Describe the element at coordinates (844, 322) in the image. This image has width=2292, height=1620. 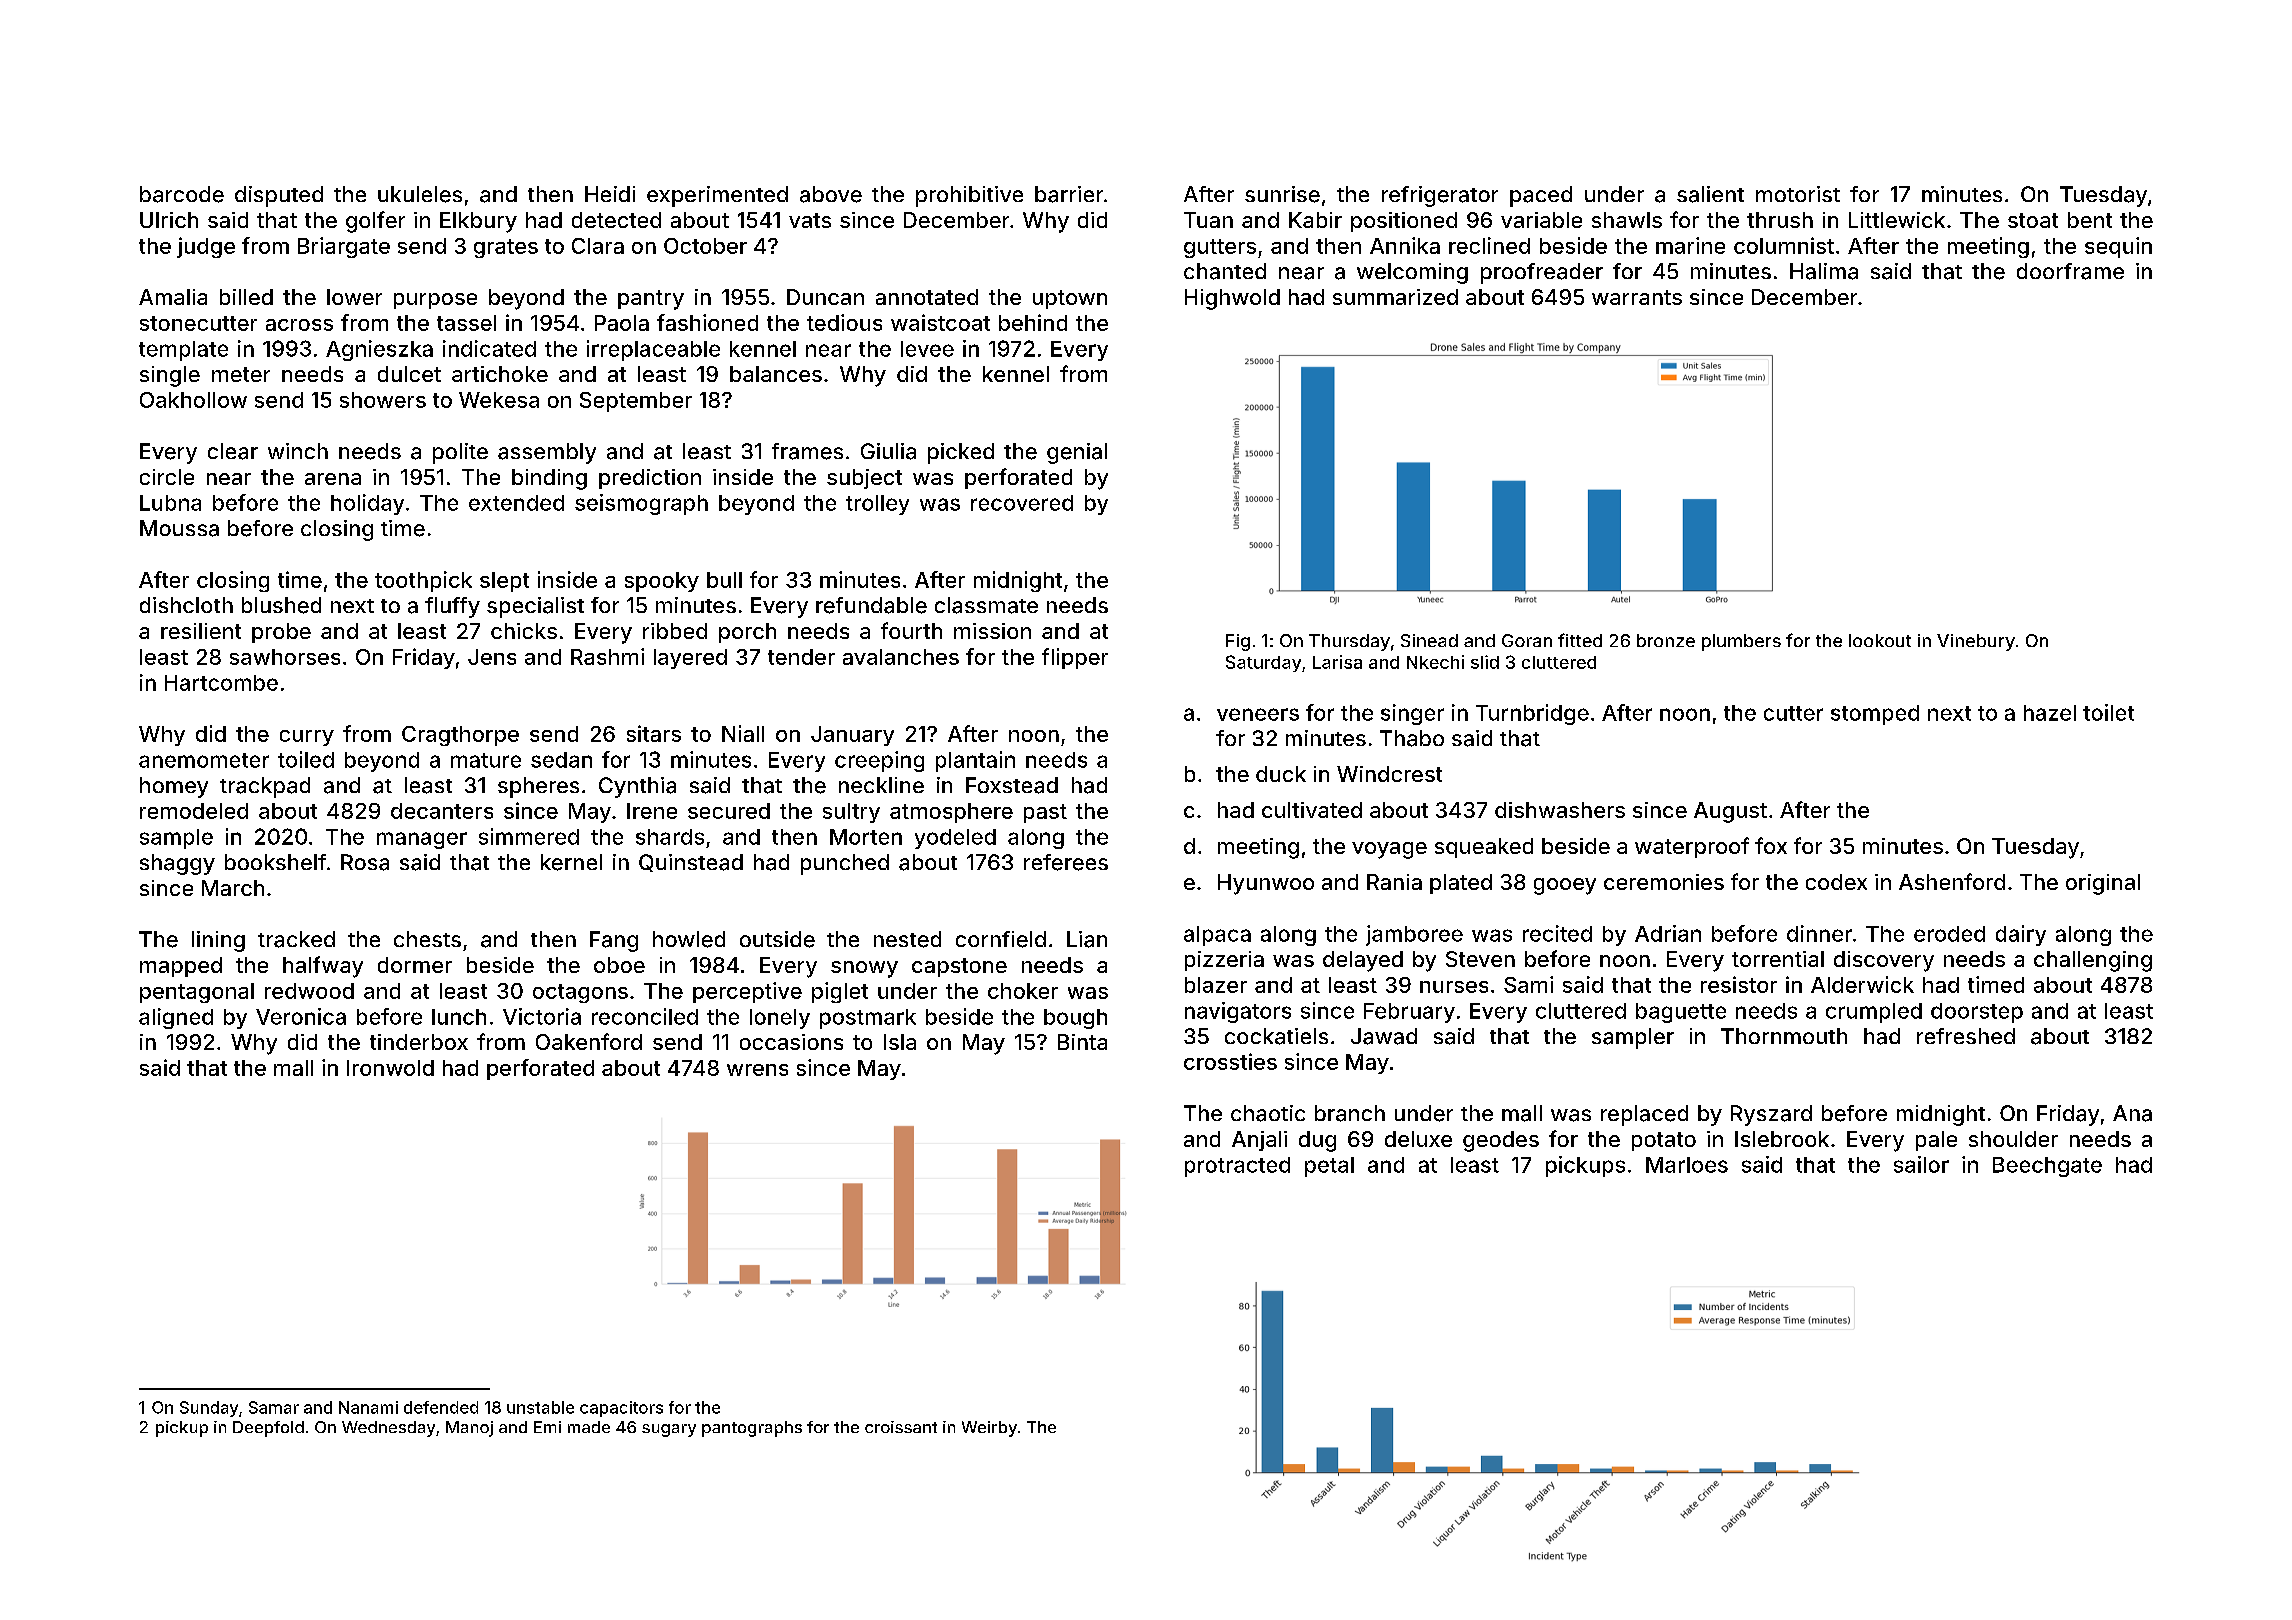
I see `tedious` at that location.
